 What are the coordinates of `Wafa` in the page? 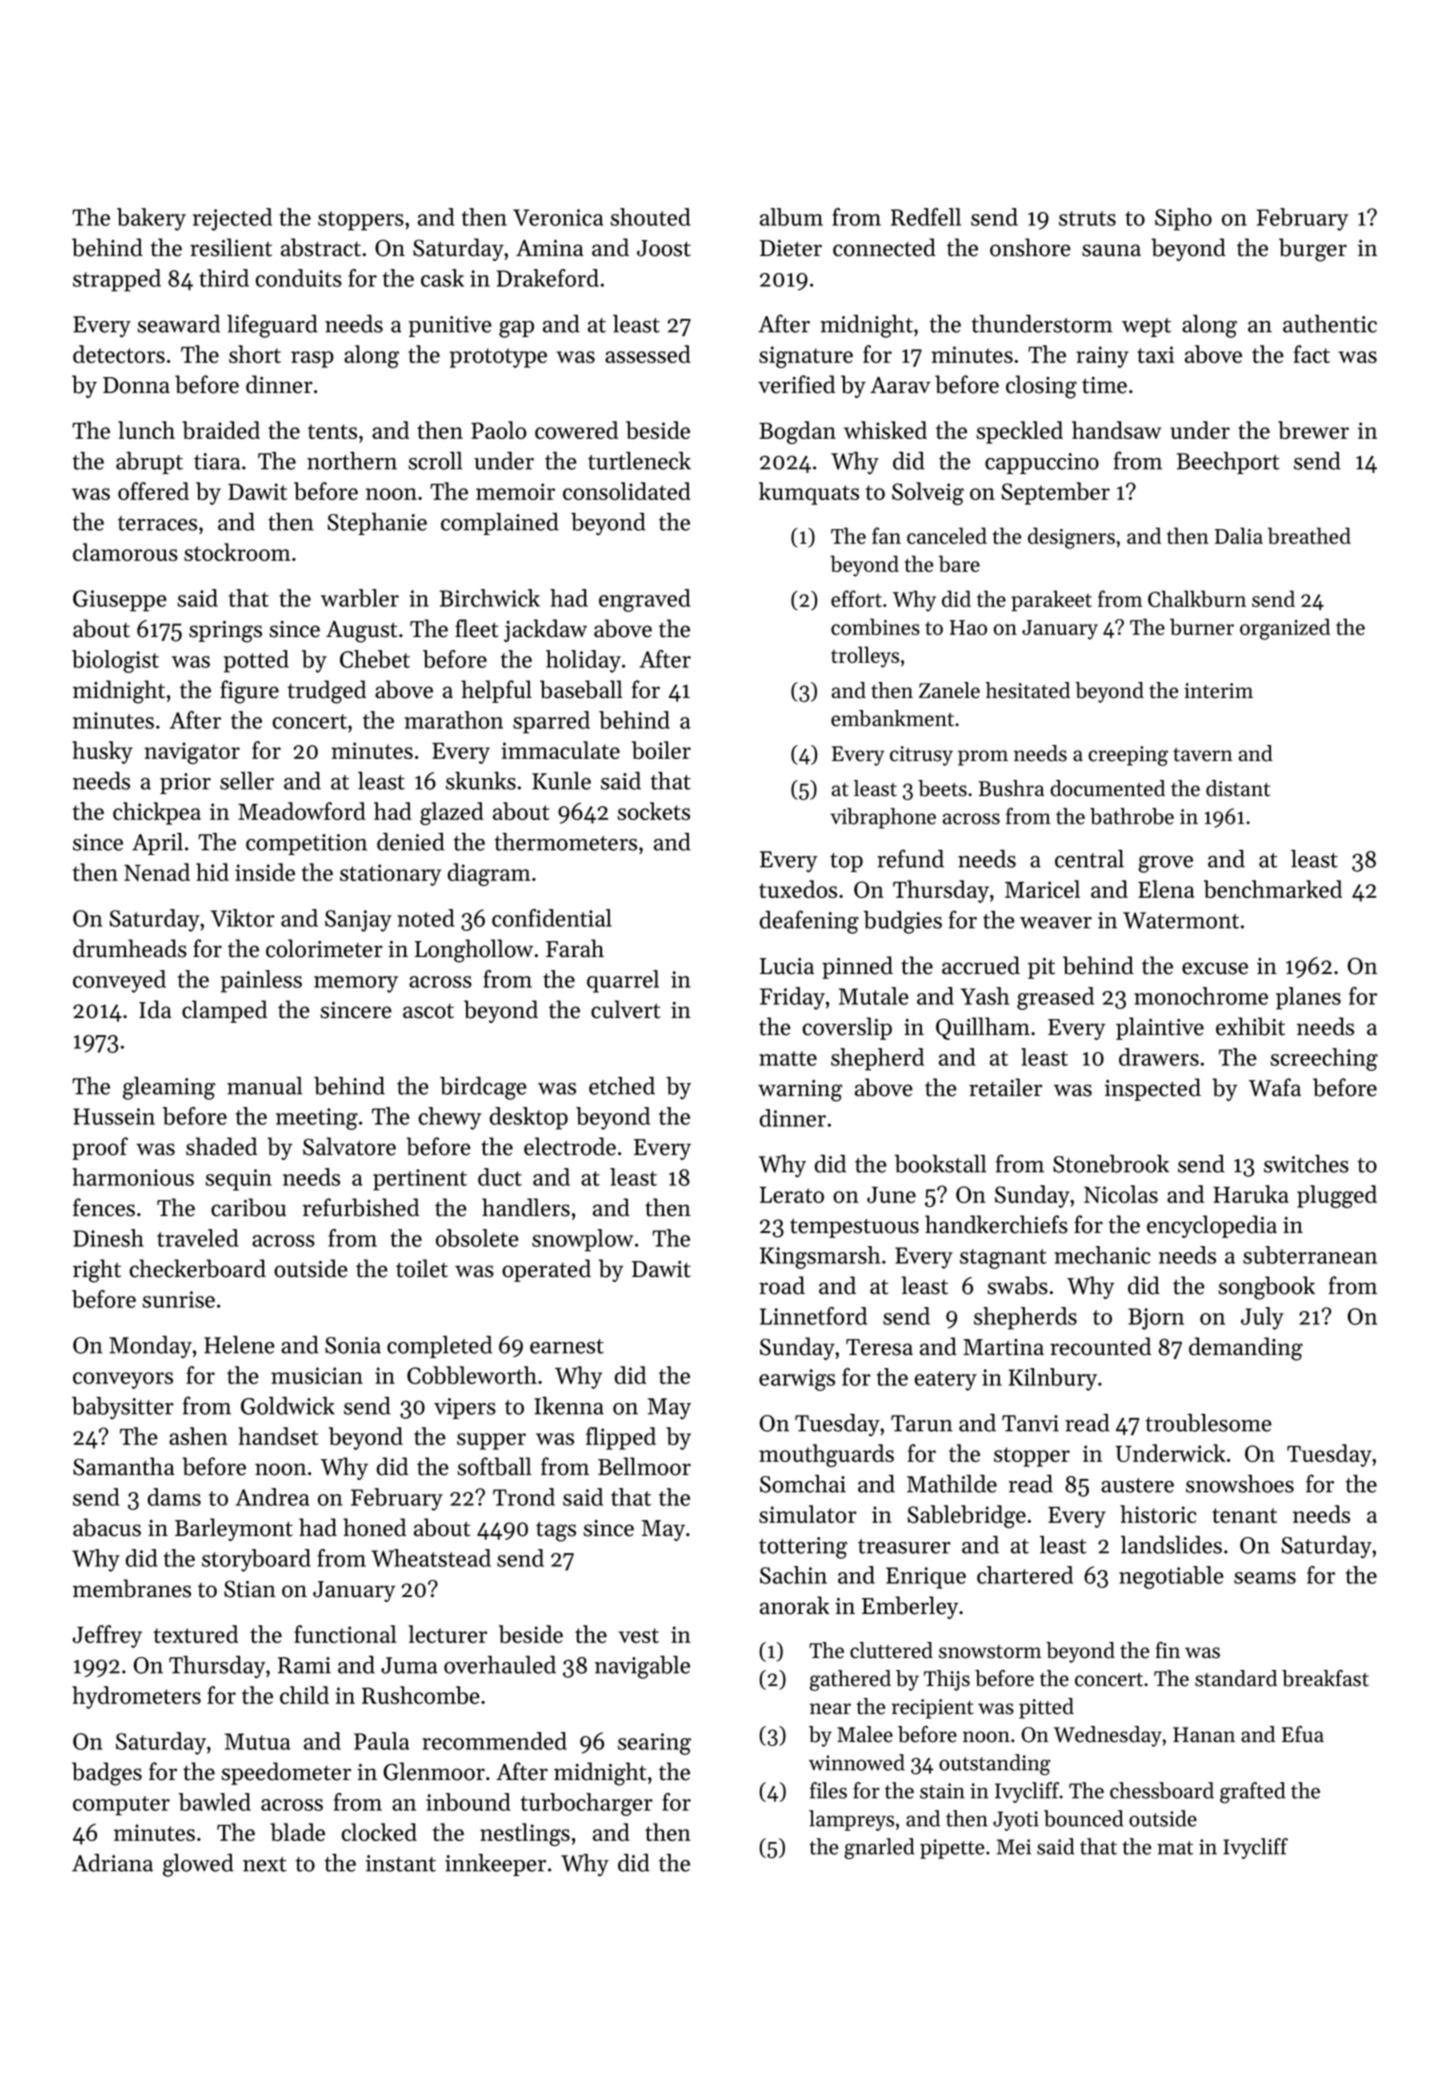 It's located at (1275, 1087).
